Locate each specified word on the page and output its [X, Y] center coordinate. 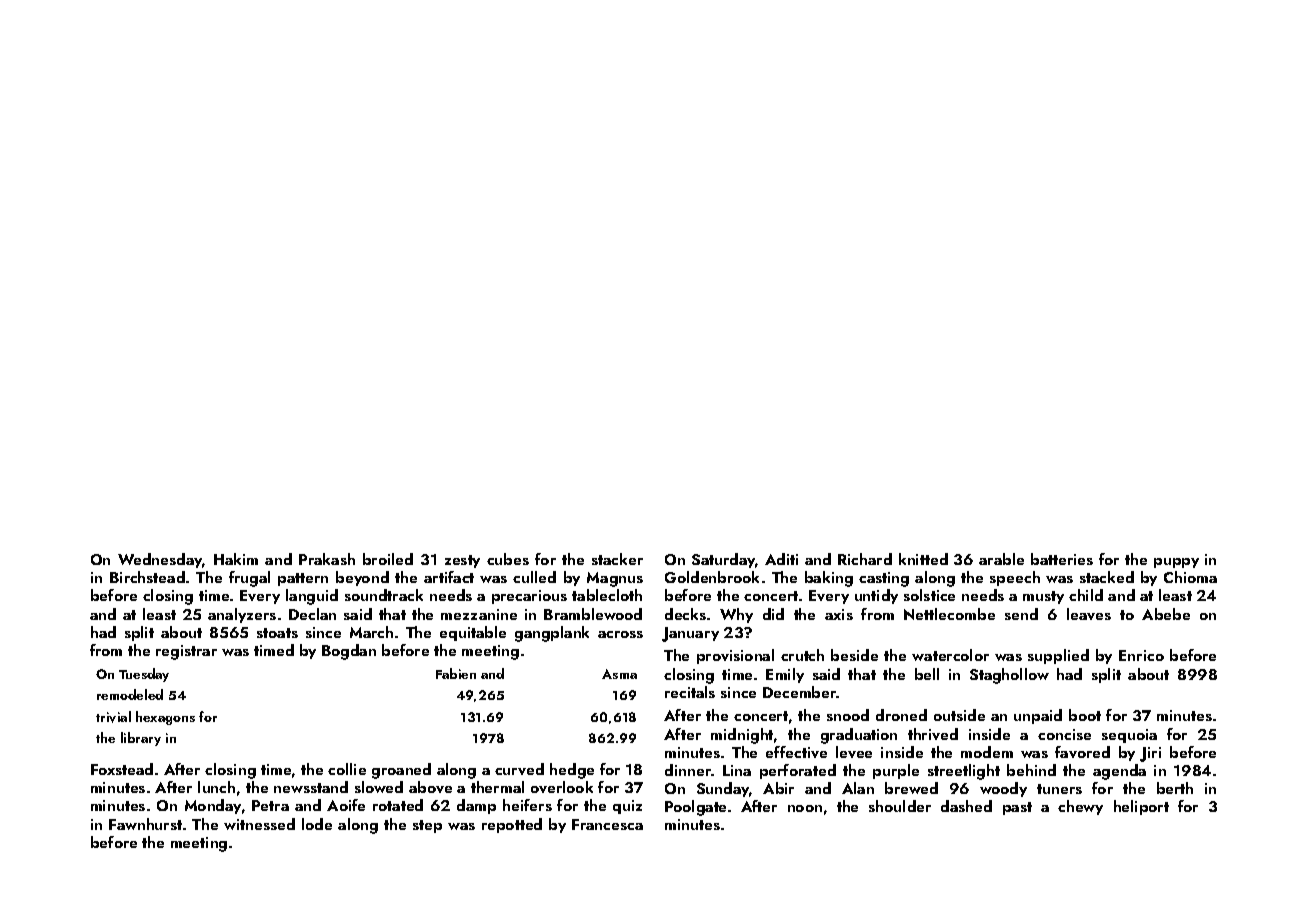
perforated [798, 771]
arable [1001, 559]
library [141, 739]
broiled [388, 559]
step [427, 826]
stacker [617, 559]
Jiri [1150, 754]
